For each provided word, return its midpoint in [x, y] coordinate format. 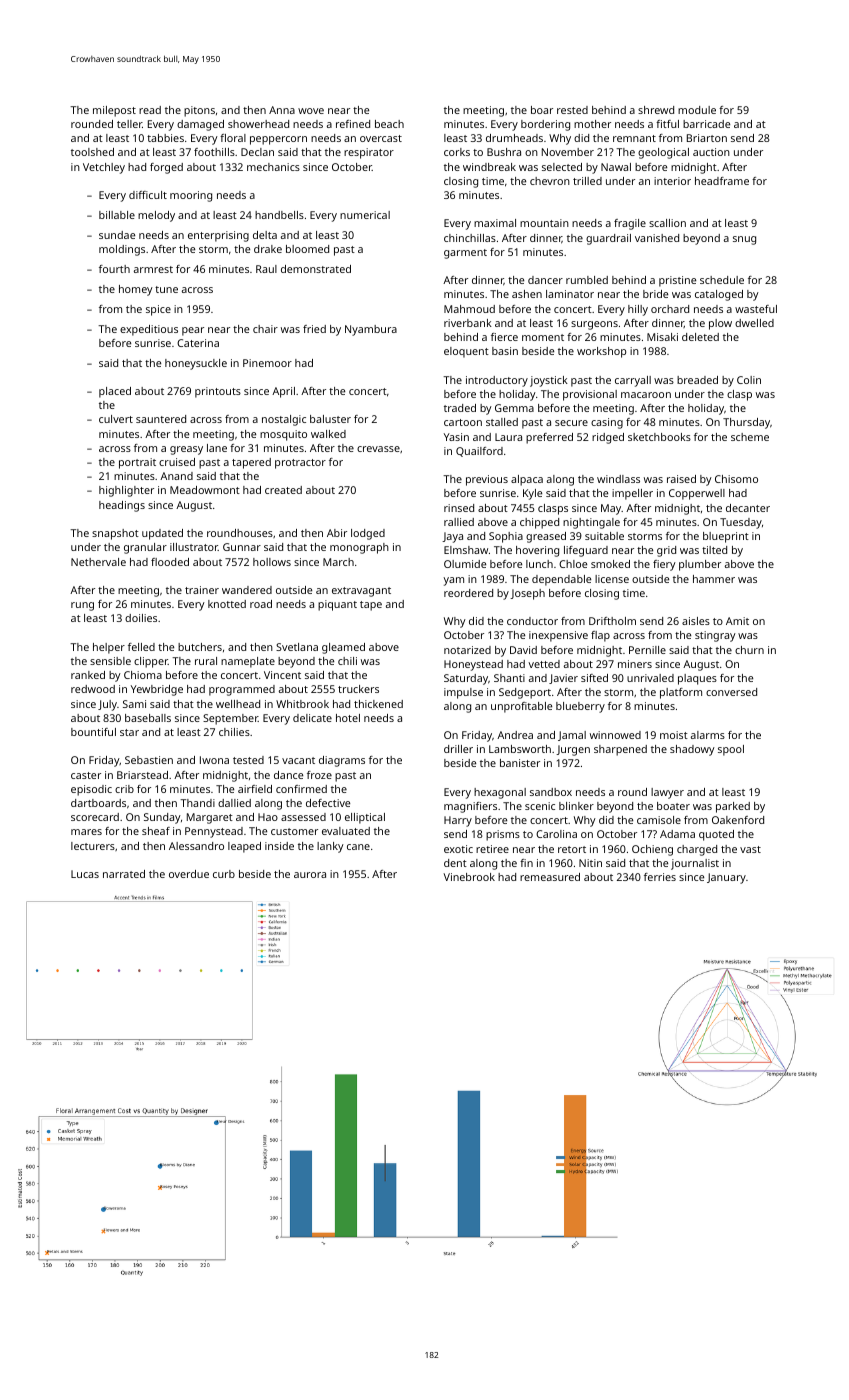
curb [224, 874]
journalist [695, 864]
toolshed [92, 152]
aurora [310, 875]
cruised [177, 462]
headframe [722, 181]
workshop [601, 352]
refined [353, 124]
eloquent [466, 352]
